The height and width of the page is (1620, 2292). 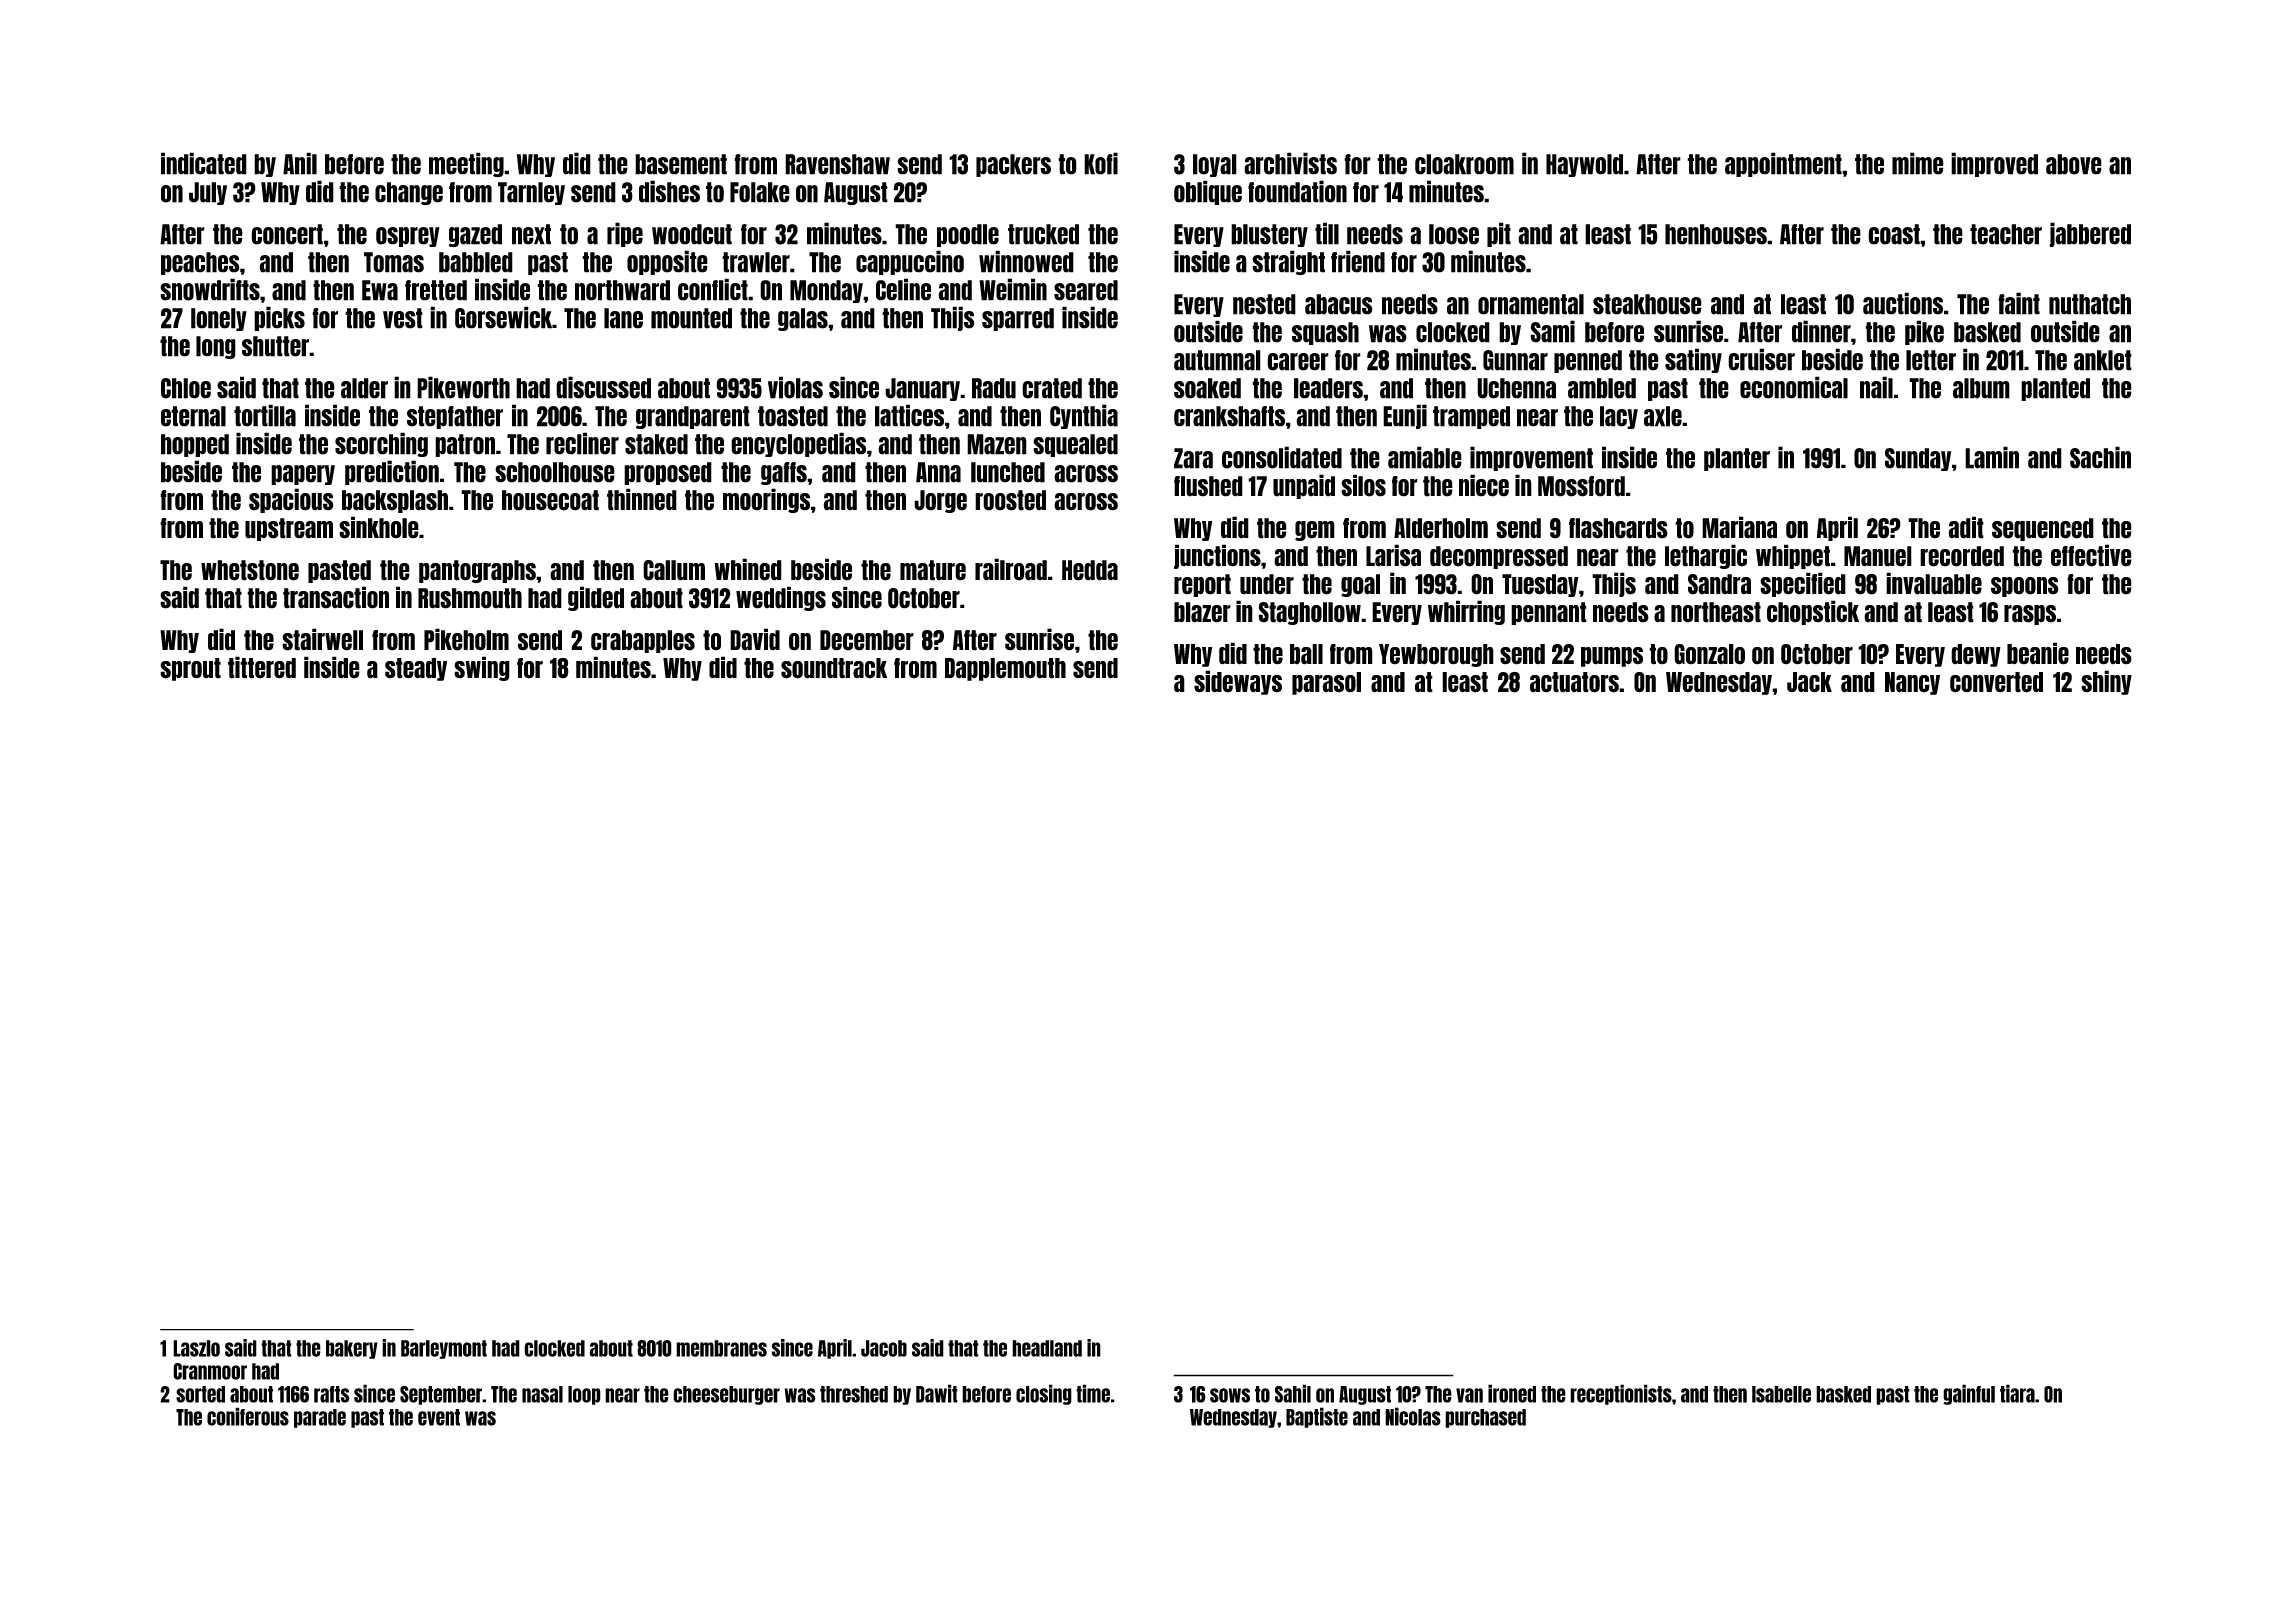 I want to click on Haywold, so click(x=1584, y=165).
